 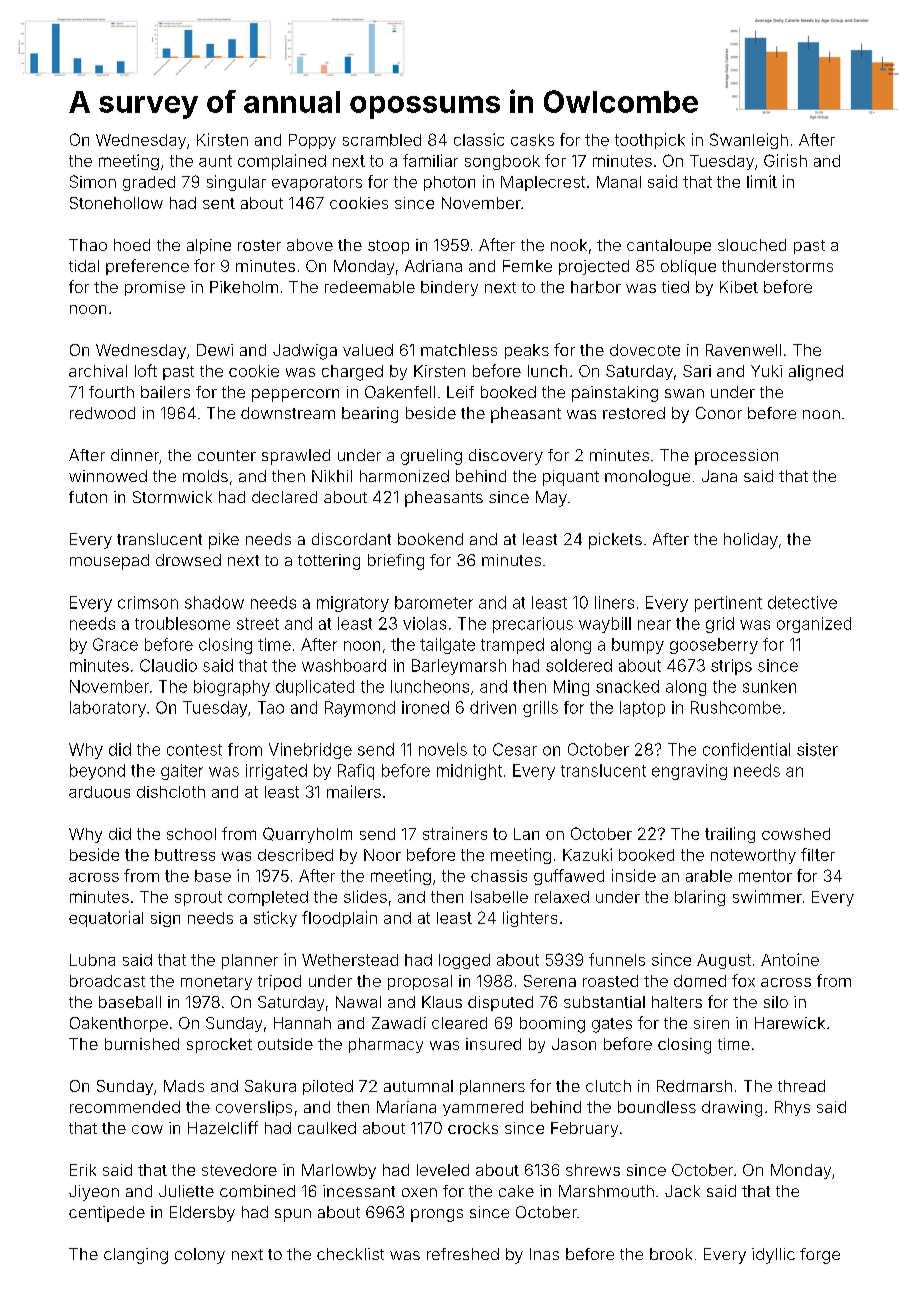 What do you see at coordinates (820, 1256) in the page?
I see `forge` at bounding box center [820, 1256].
